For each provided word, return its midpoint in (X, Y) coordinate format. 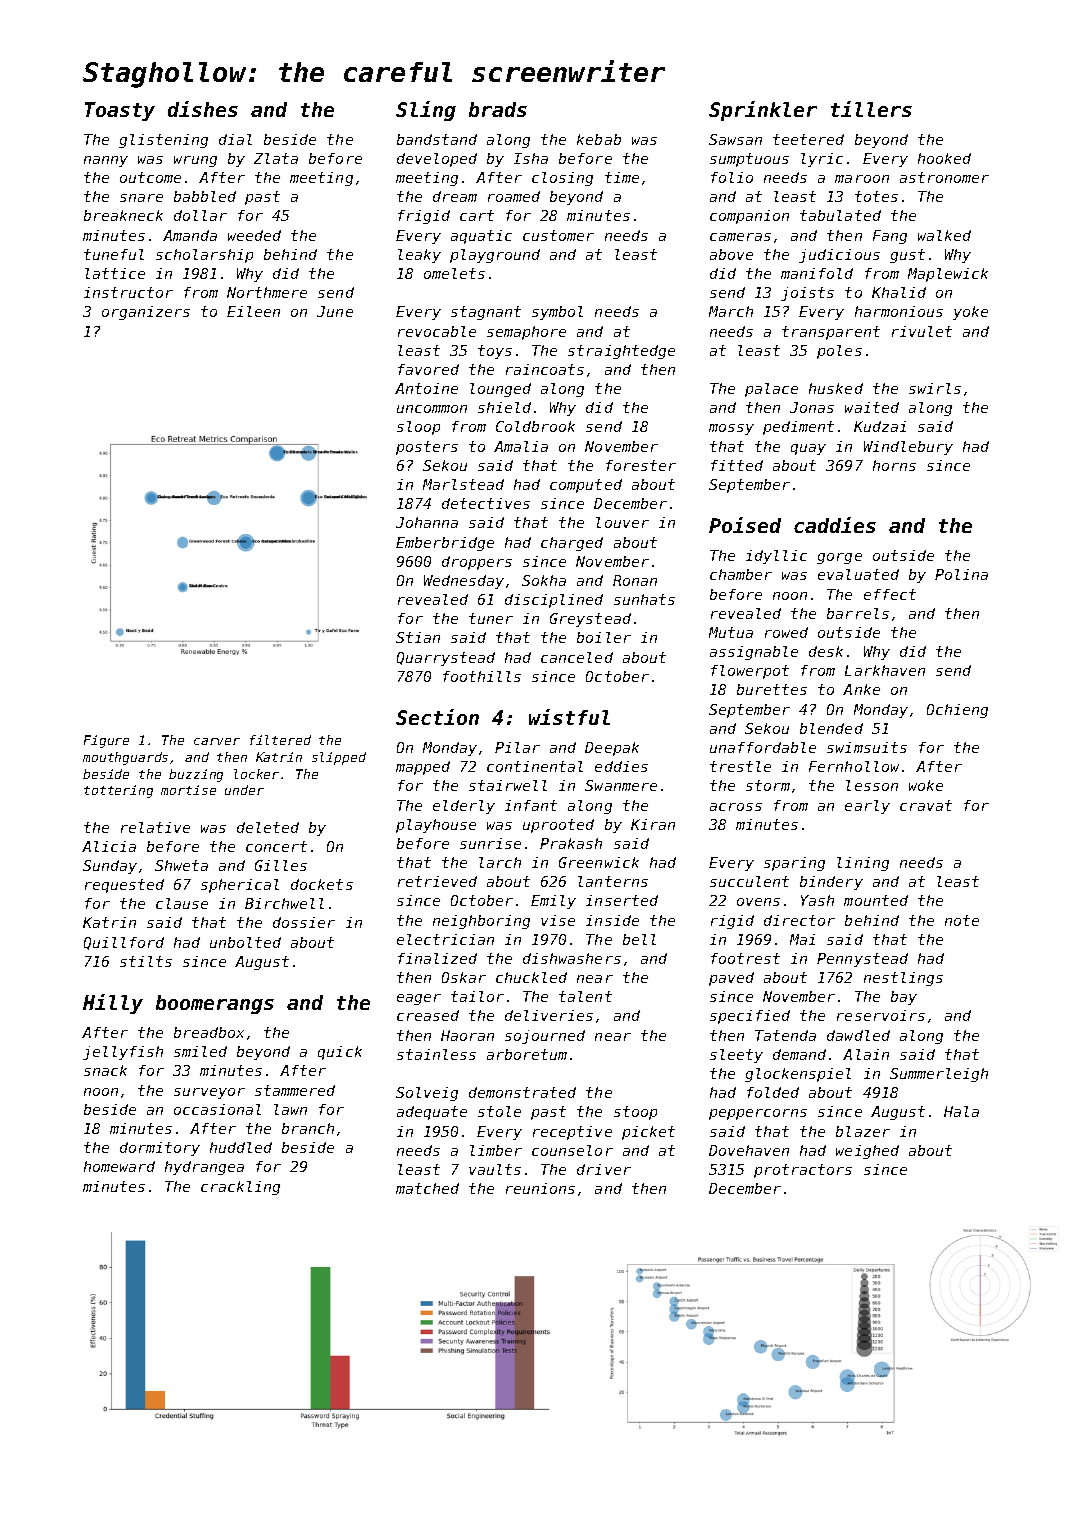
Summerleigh (939, 1075)
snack (105, 1070)
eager (419, 999)
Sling (426, 111)
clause (182, 903)
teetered (808, 139)
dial (235, 139)
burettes (772, 689)
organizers (146, 313)
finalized (437, 958)
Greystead (590, 620)
